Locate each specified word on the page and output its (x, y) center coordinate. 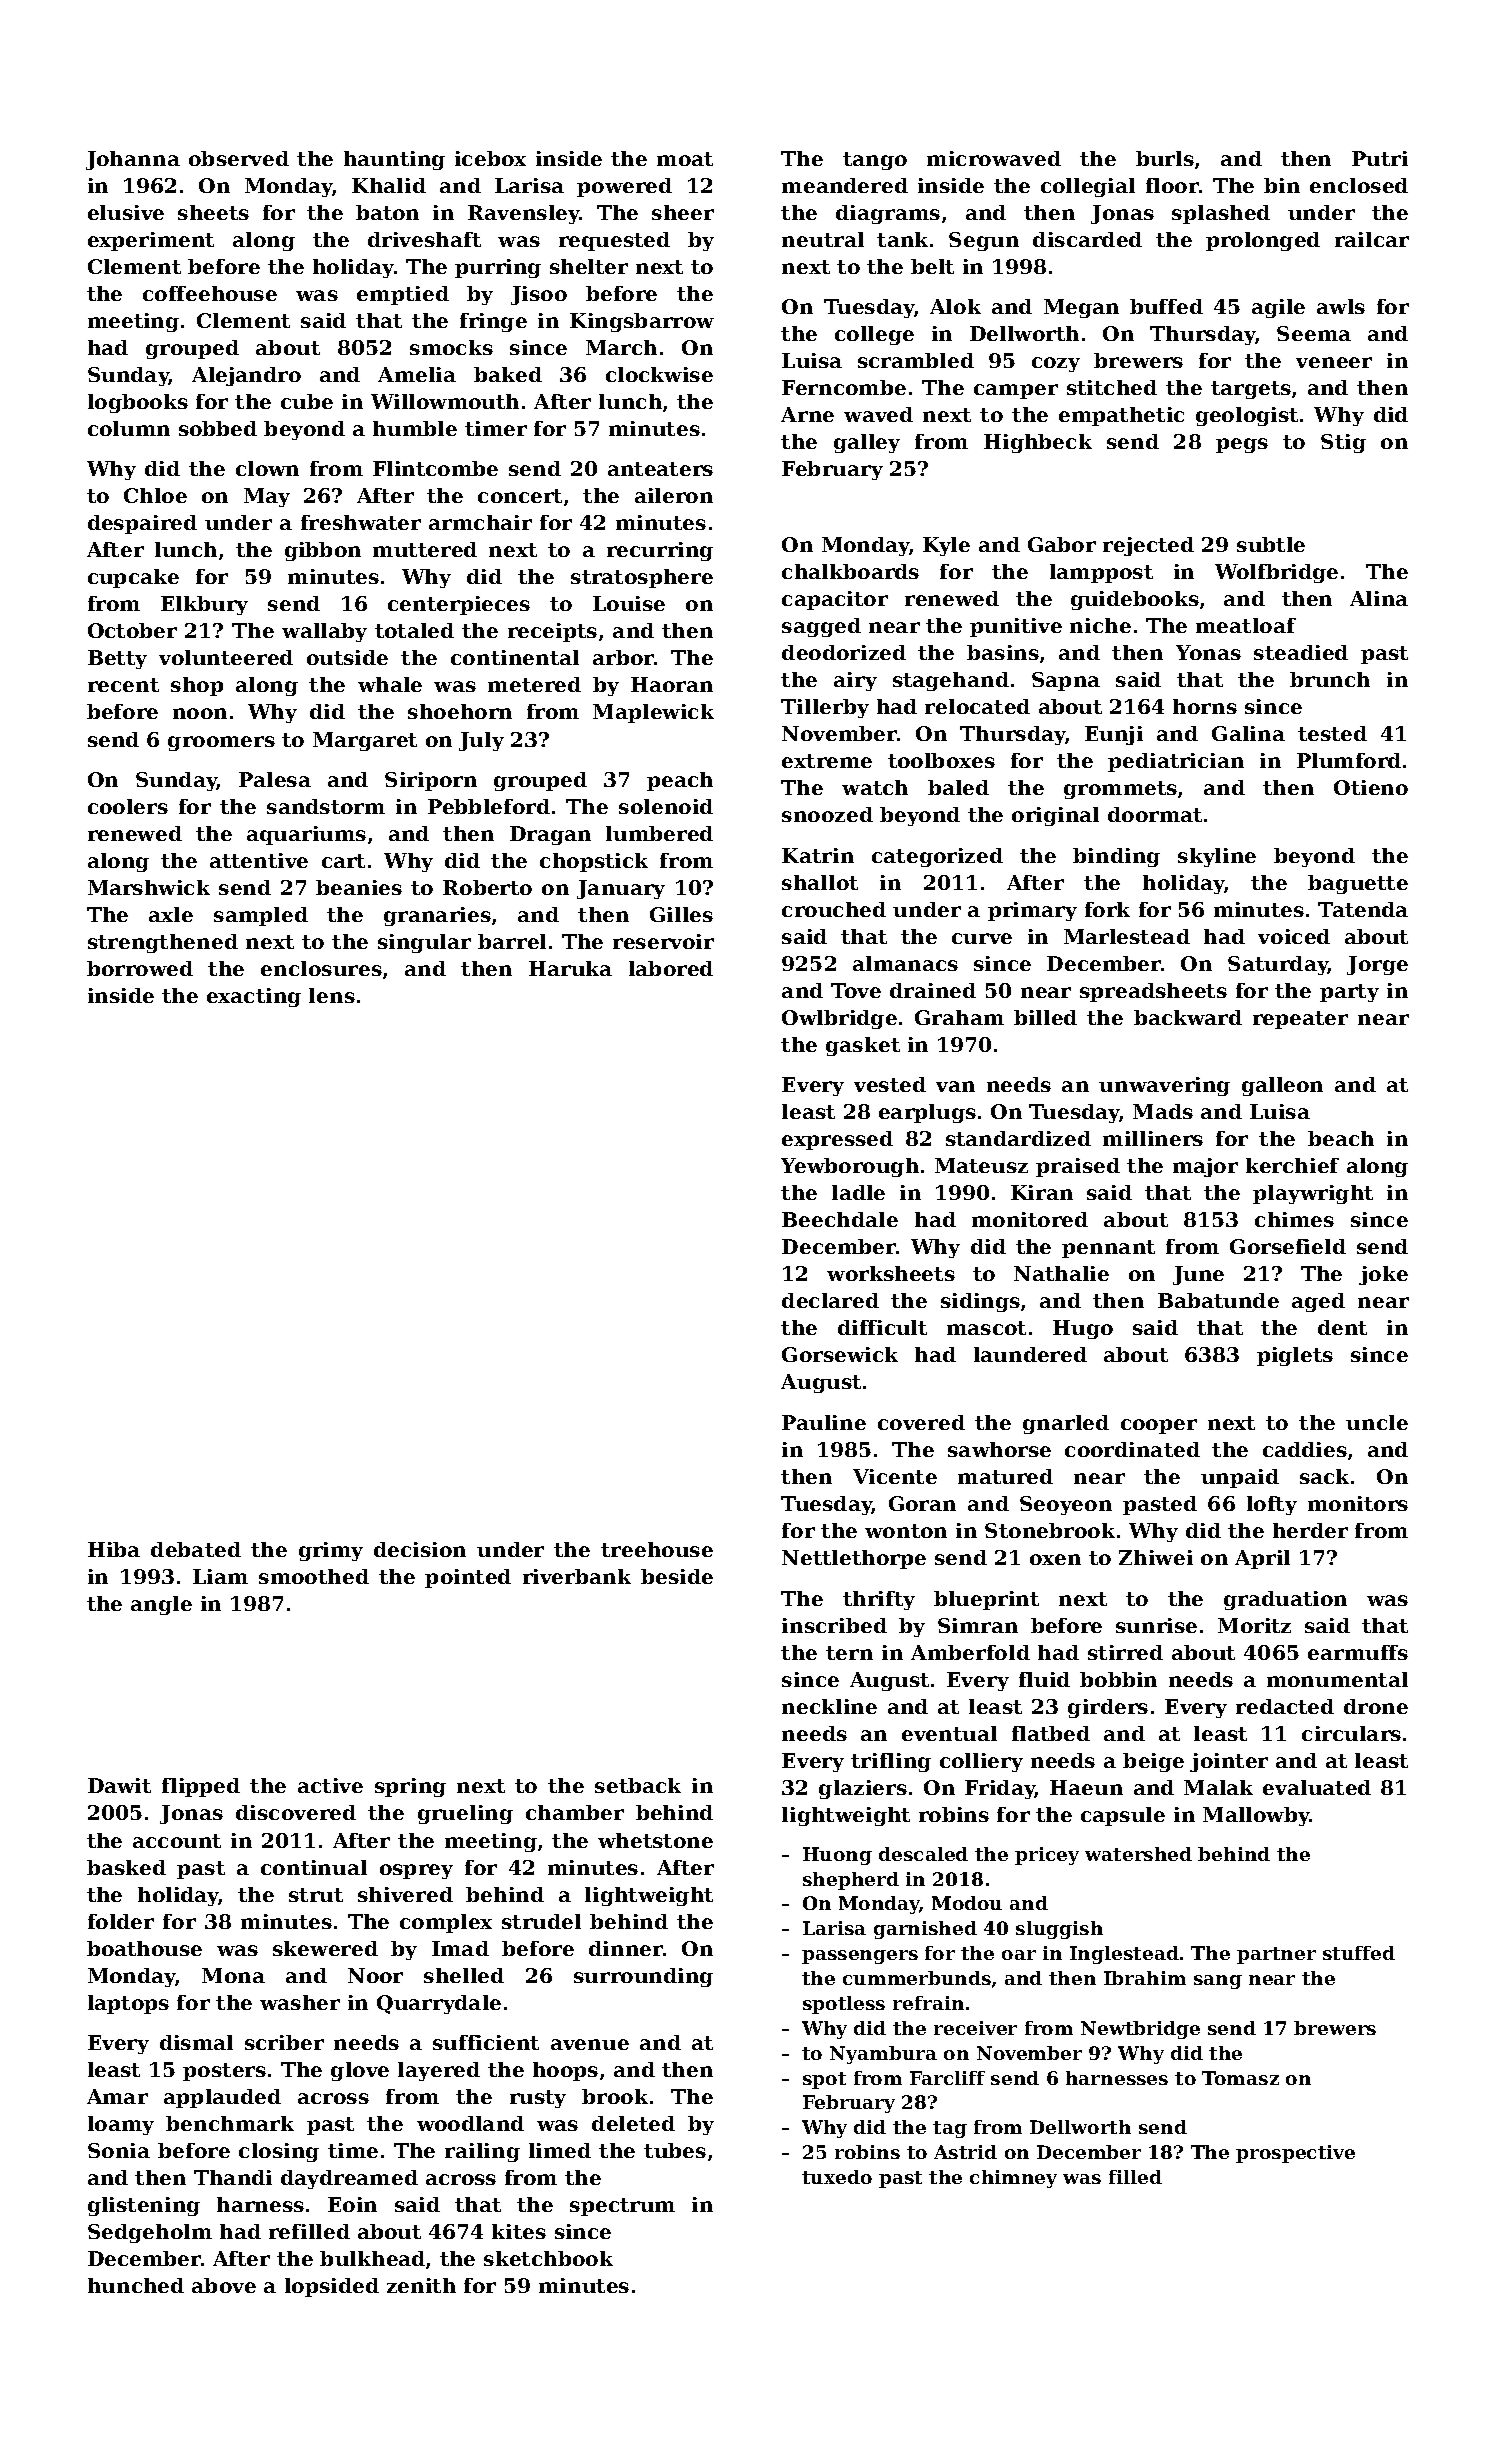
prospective (1295, 2154)
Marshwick (149, 887)
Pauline (824, 1422)
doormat (1155, 814)
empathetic (1121, 416)
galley (867, 443)
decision (420, 1549)
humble (415, 428)
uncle (1377, 1422)
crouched (834, 909)
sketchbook (548, 2258)
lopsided (332, 2287)
